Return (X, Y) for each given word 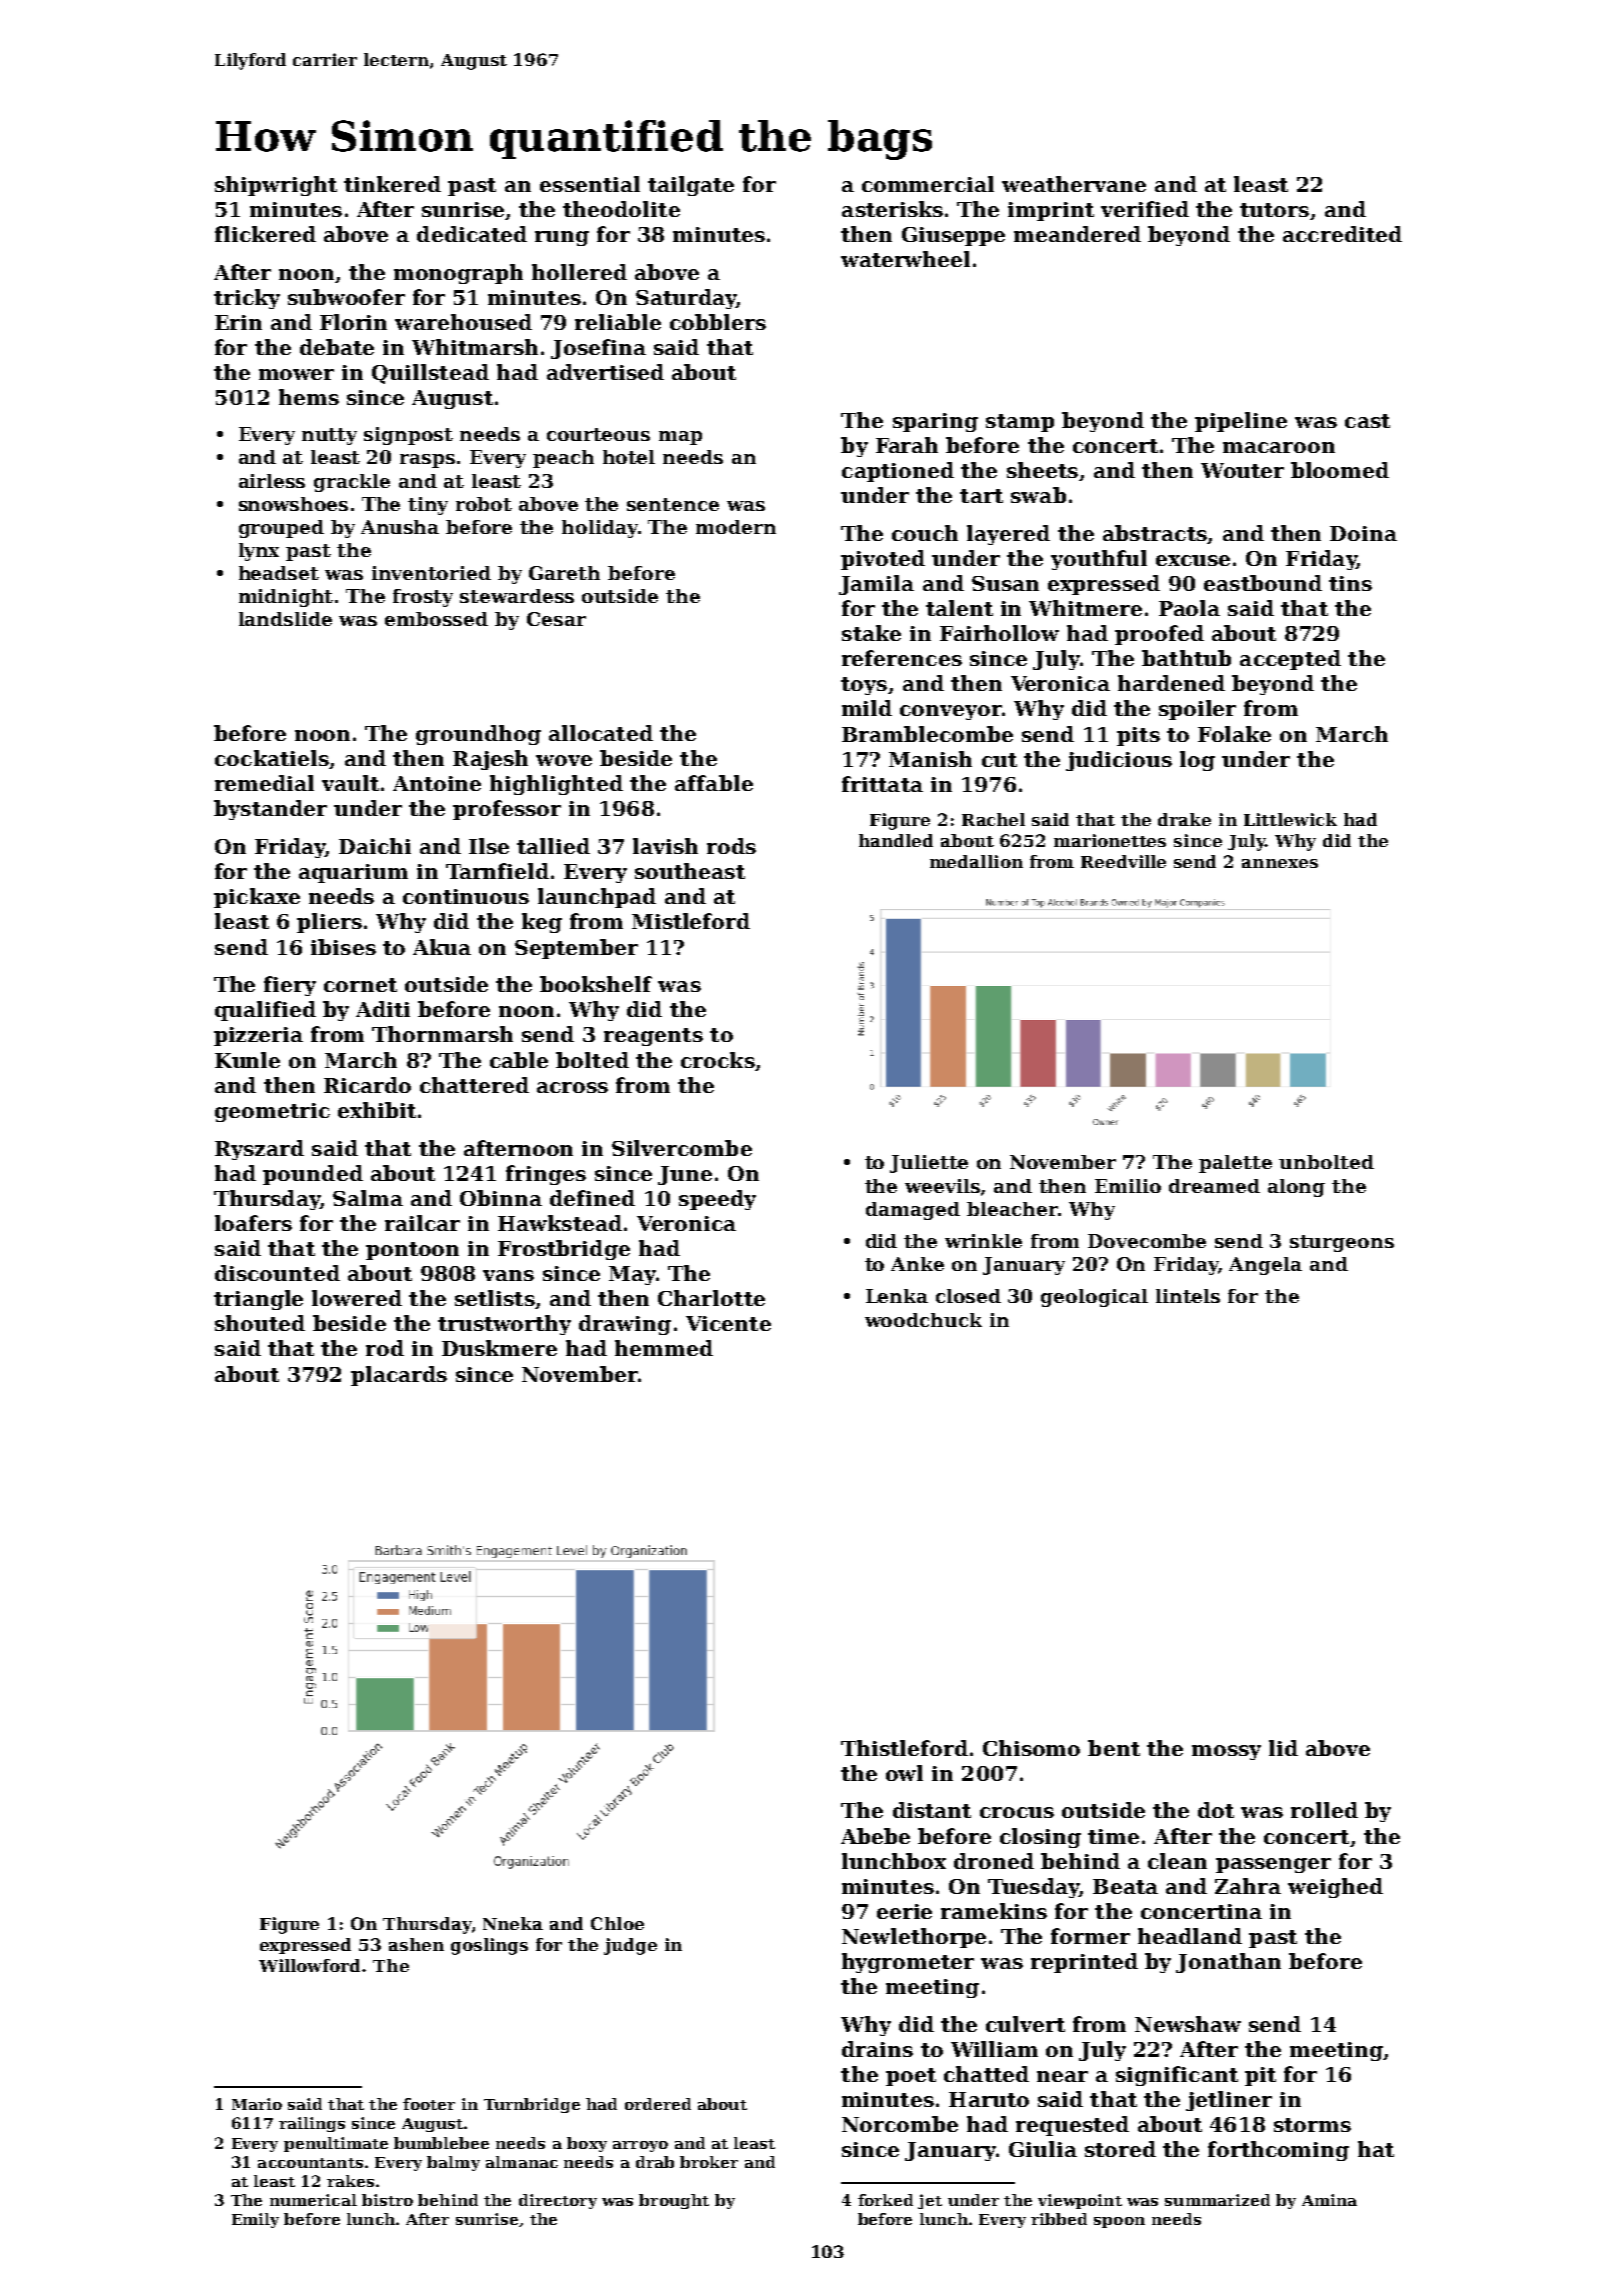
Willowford (311, 1965)
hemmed (664, 1348)
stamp (1020, 423)
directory (558, 2201)
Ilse (489, 846)
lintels (1188, 1296)
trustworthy (504, 1325)
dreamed (1214, 1186)
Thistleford (904, 1748)
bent (1114, 1748)
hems (309, 397)
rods (731, 846)
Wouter (1242, 470)
